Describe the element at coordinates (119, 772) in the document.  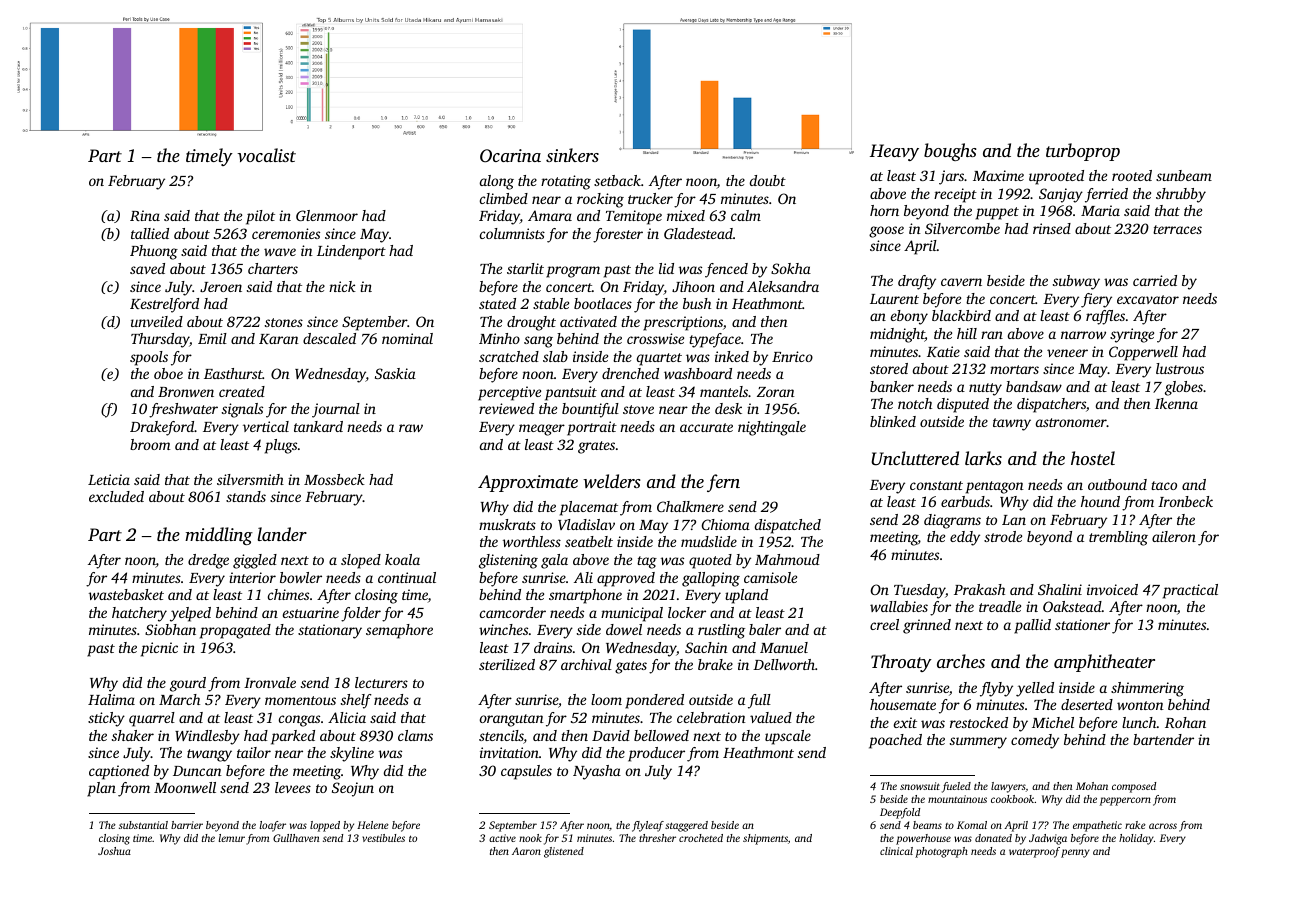
I see `captioned` at that location.
